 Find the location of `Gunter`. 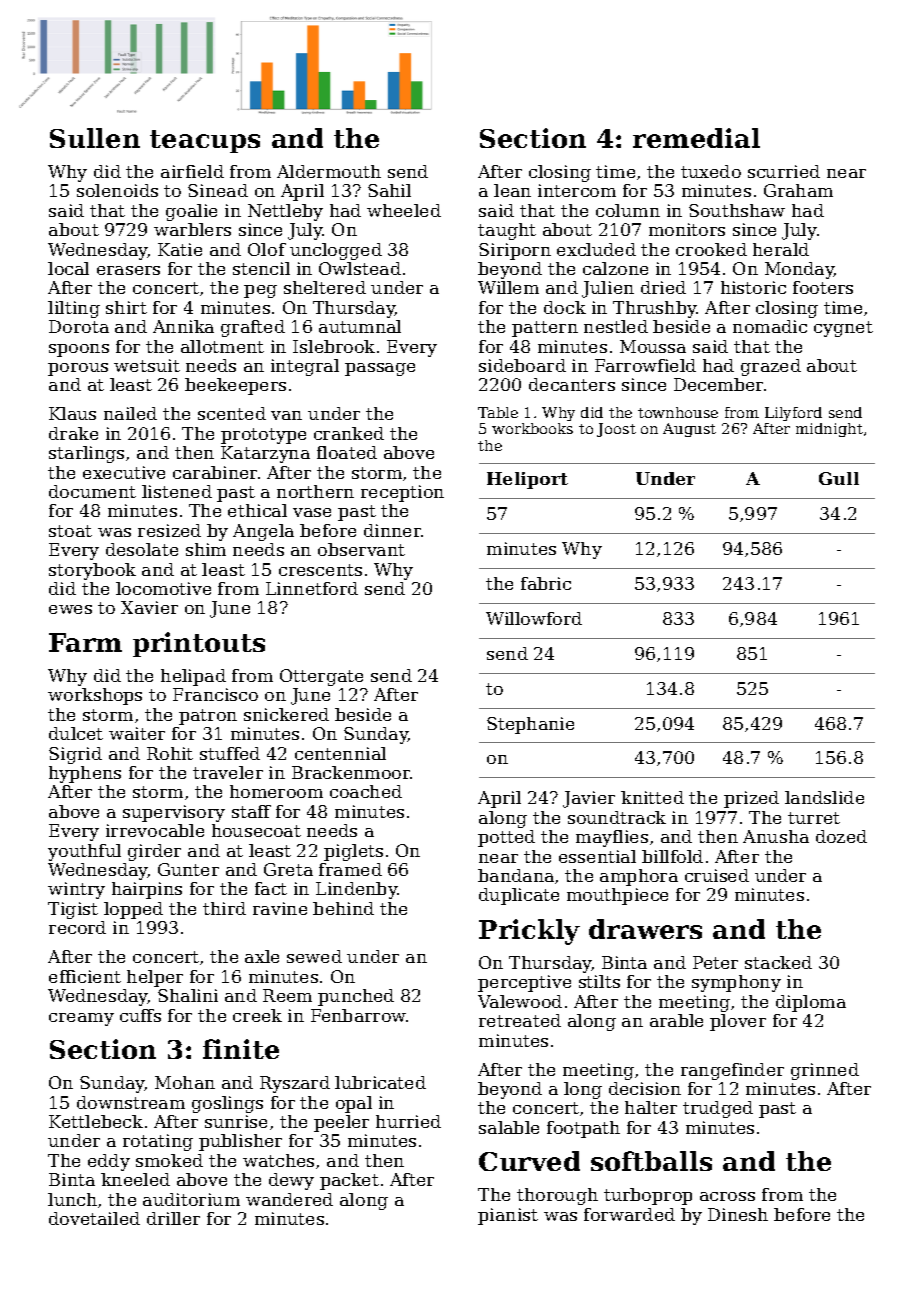

Gunter is located at coordinates (188, 869).
